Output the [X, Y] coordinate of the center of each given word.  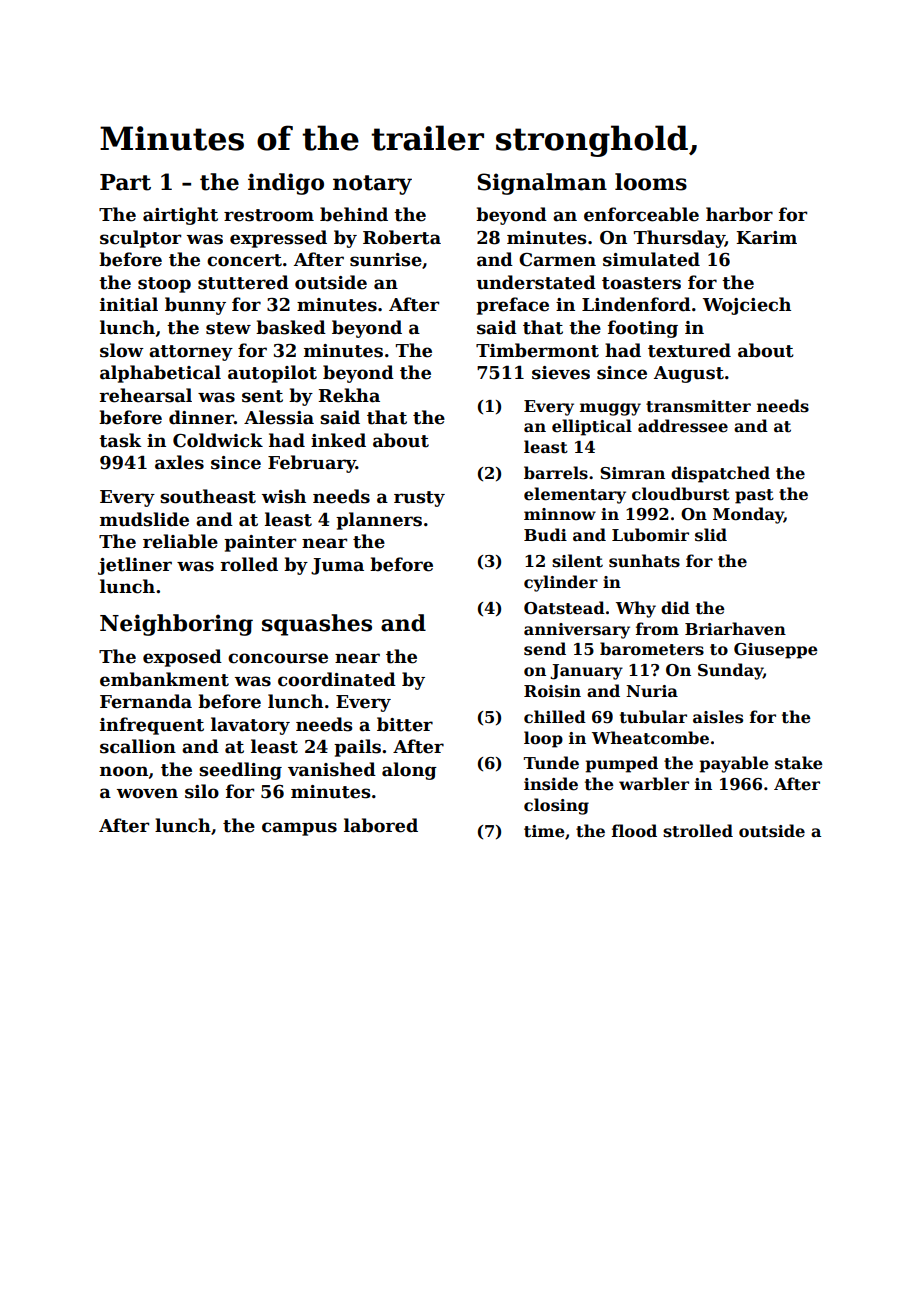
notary [372, 185]
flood [634, 831]
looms [651, 182]
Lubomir [650, 535]
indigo [286, 184]
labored [381, 825]
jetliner [135, 566]
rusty [419, 499]
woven [147, 793]
